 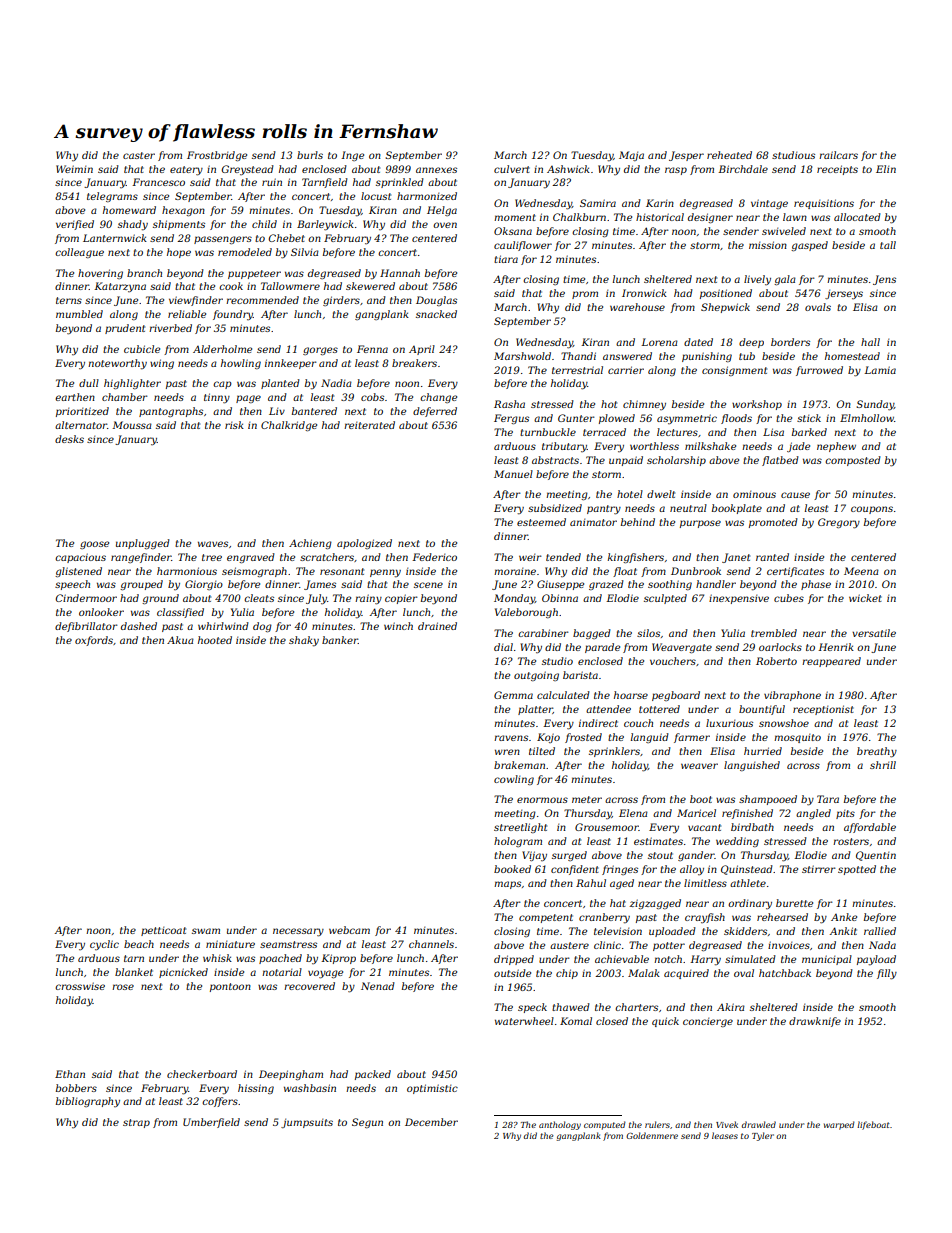 What do you see at coordinates (230, 987) in the page?
I see `pontoon` at bounding box center [230, 987].
